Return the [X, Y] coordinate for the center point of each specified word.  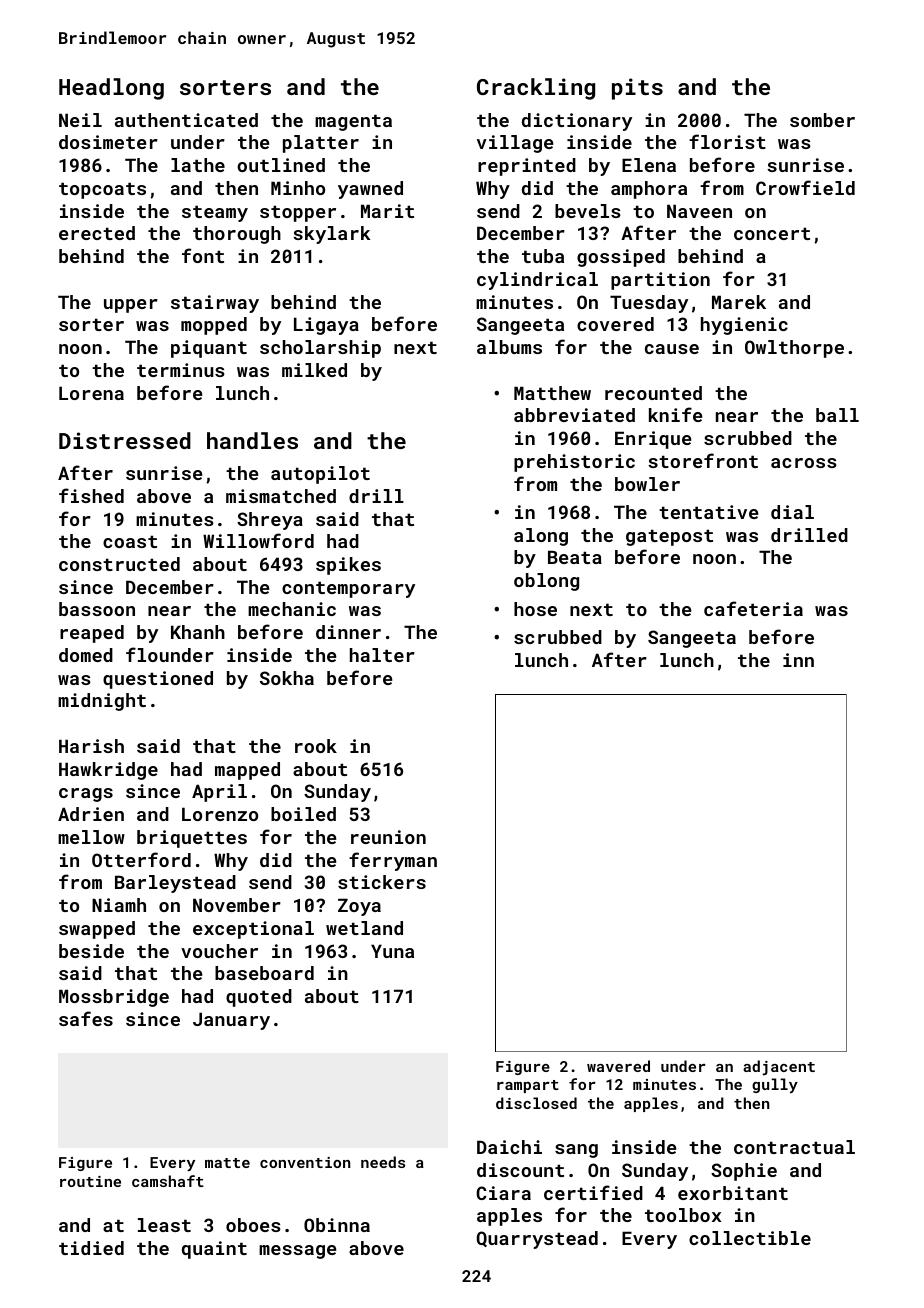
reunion [388, 837]
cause [672, 349]
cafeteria [753, 608]
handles [252, 440]
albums [509, 347]
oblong [546, 582]
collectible [750, 1238]
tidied [91, 1248]
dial [792, 512]
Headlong [111, 89]
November [237, 905]
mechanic [292, 609]
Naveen [699, 211]
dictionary [577, 122]
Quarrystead [537, 1240]
